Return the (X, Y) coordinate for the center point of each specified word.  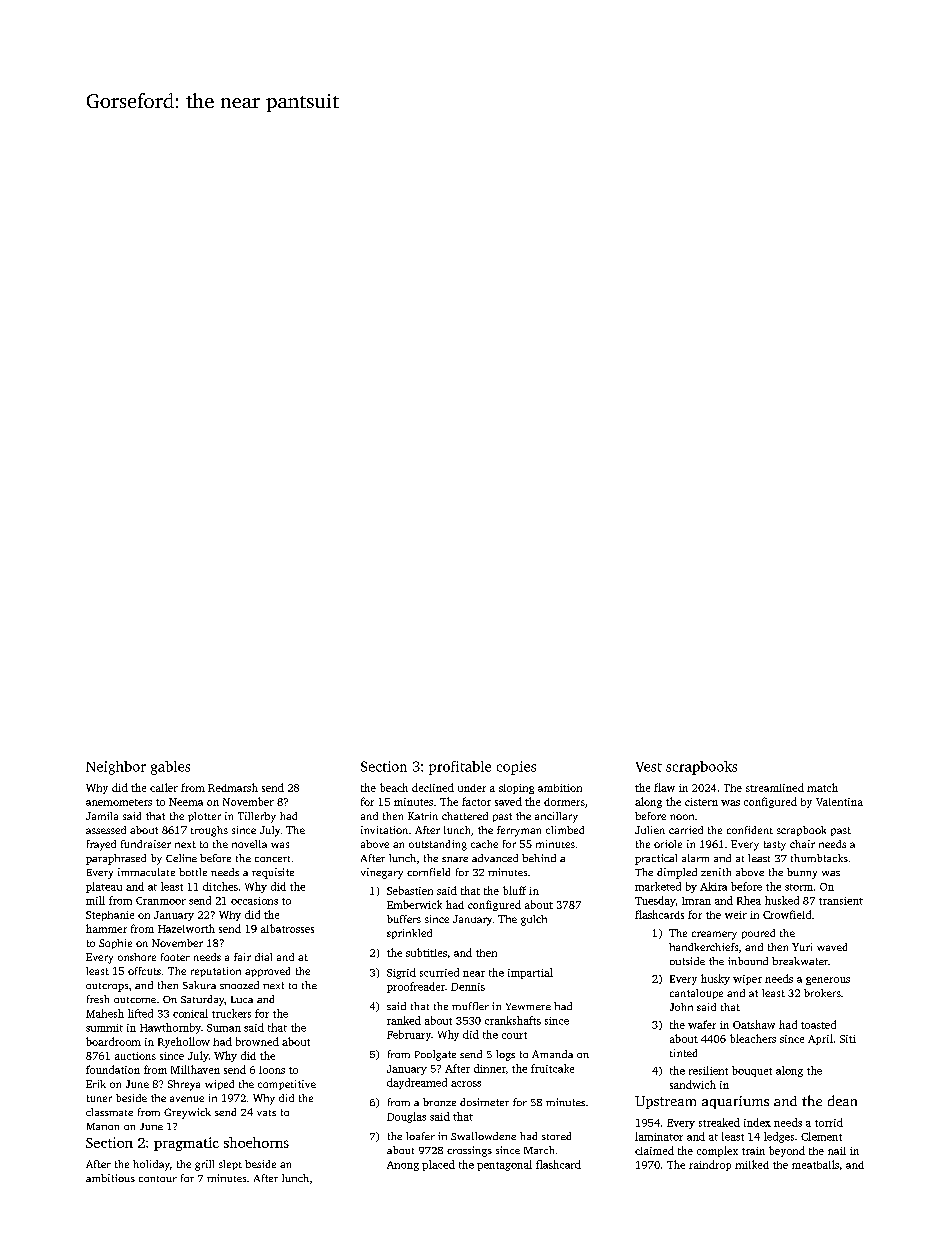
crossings (469, 1151)
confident (750, 830)
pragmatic (186, 1144)
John (681, 1007)
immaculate (146, 872)
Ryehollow (184, 1042)
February (409, 1035)
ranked (404, 1020)
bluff (514, 890)
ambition (560, 788)
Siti (848, 1039)
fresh (98, 999)
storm (799, 887)
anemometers (119, 802)
